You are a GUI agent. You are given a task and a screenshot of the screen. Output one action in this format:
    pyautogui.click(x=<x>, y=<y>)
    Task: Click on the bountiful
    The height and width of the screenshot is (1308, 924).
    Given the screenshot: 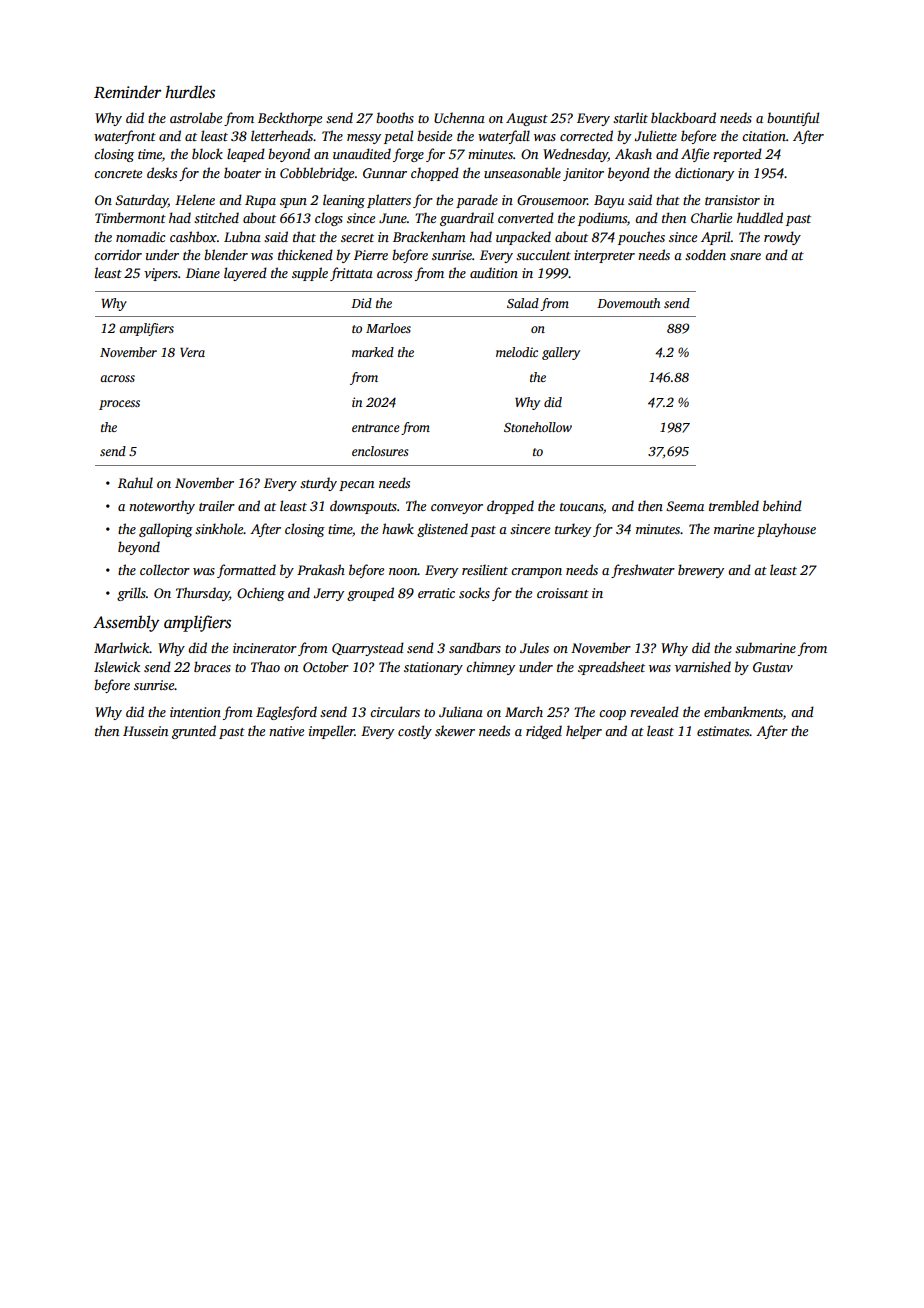 What is the action you would take?
    pyautogui.click(x=793, y=119)
